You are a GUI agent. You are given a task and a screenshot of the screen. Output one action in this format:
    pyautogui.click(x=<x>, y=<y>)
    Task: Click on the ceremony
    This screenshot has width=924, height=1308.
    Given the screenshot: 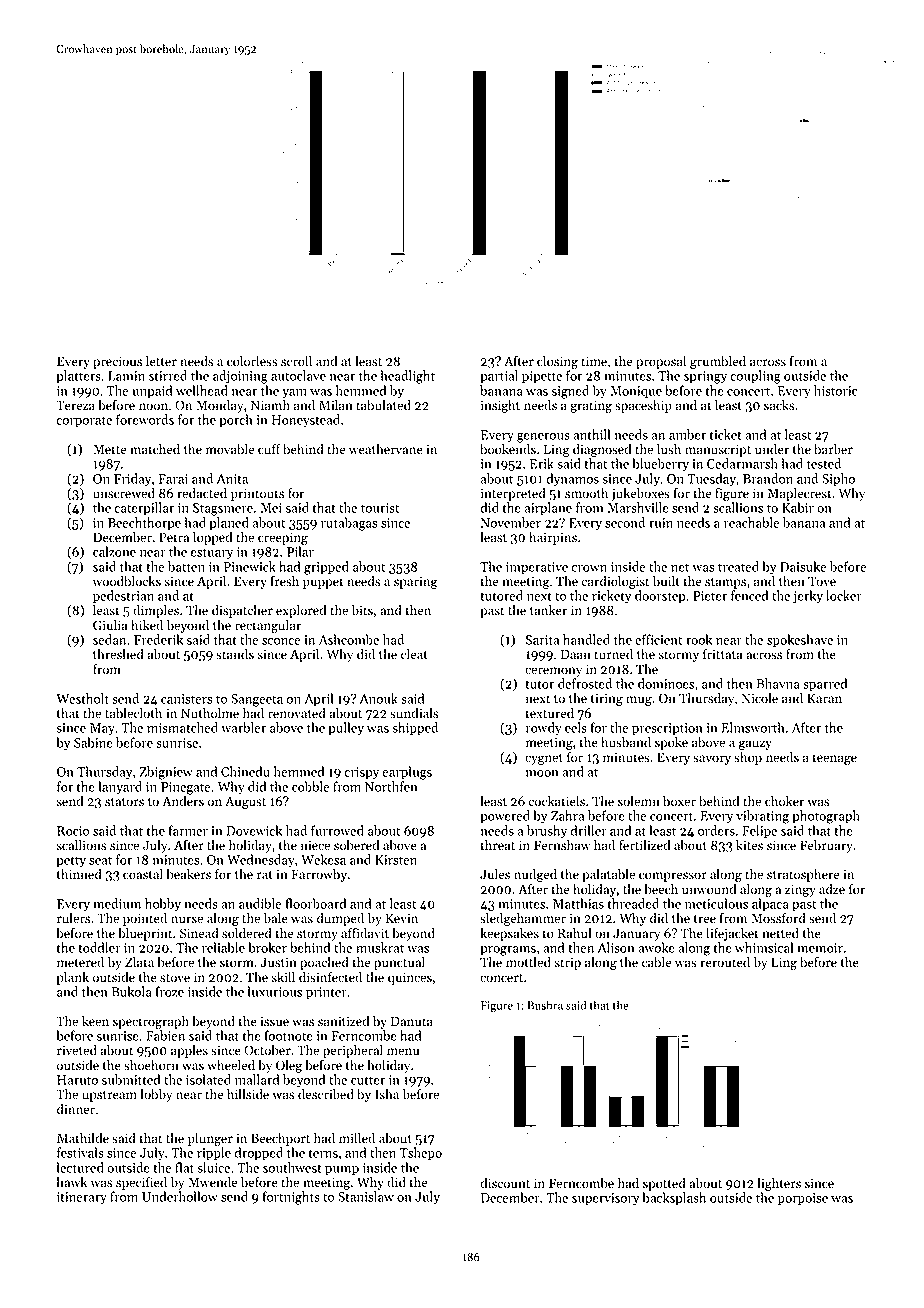 What is the action you would take?
    pyautogui.click(x=553, y=672)
